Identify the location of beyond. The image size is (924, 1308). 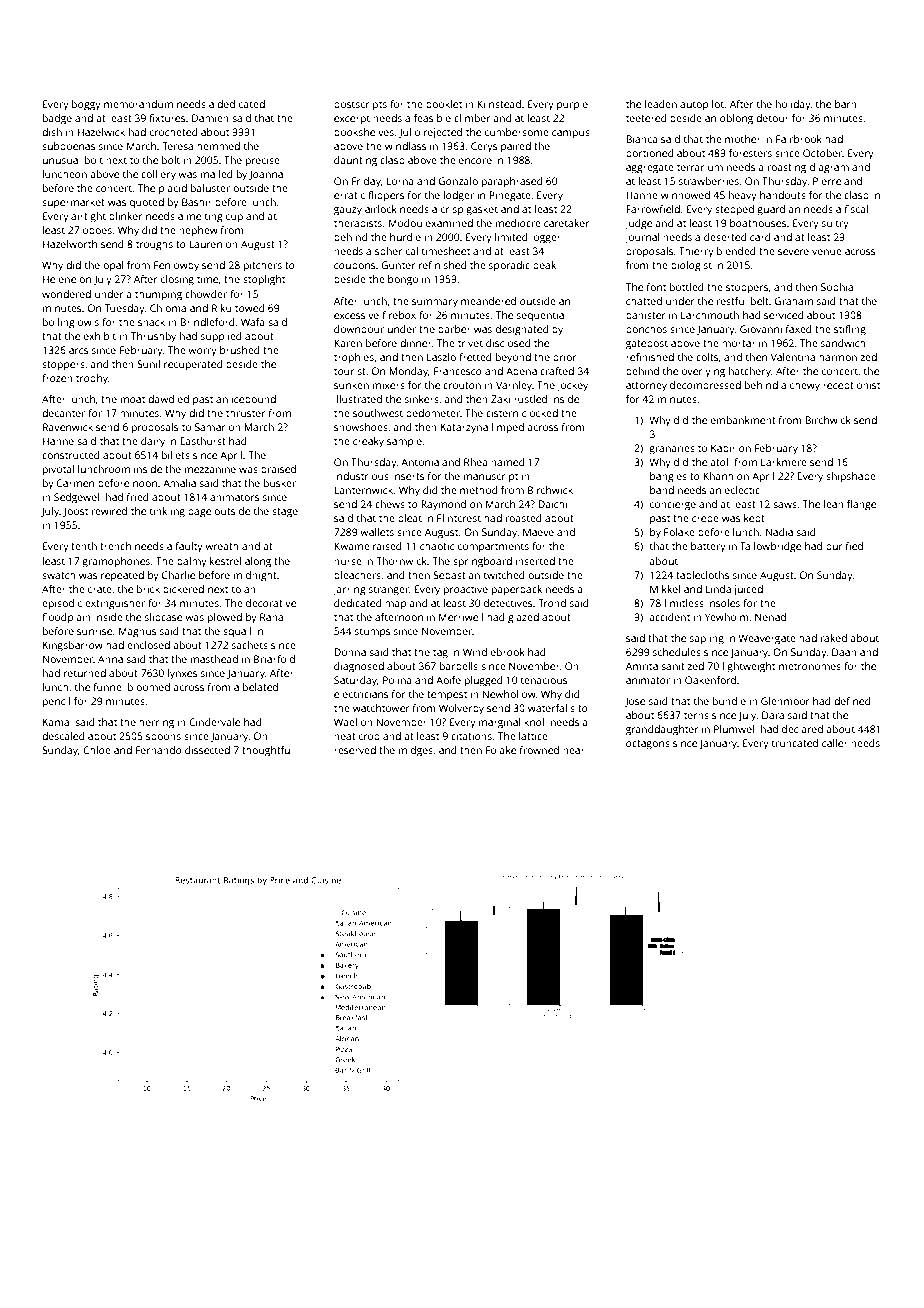
(513, 358).
